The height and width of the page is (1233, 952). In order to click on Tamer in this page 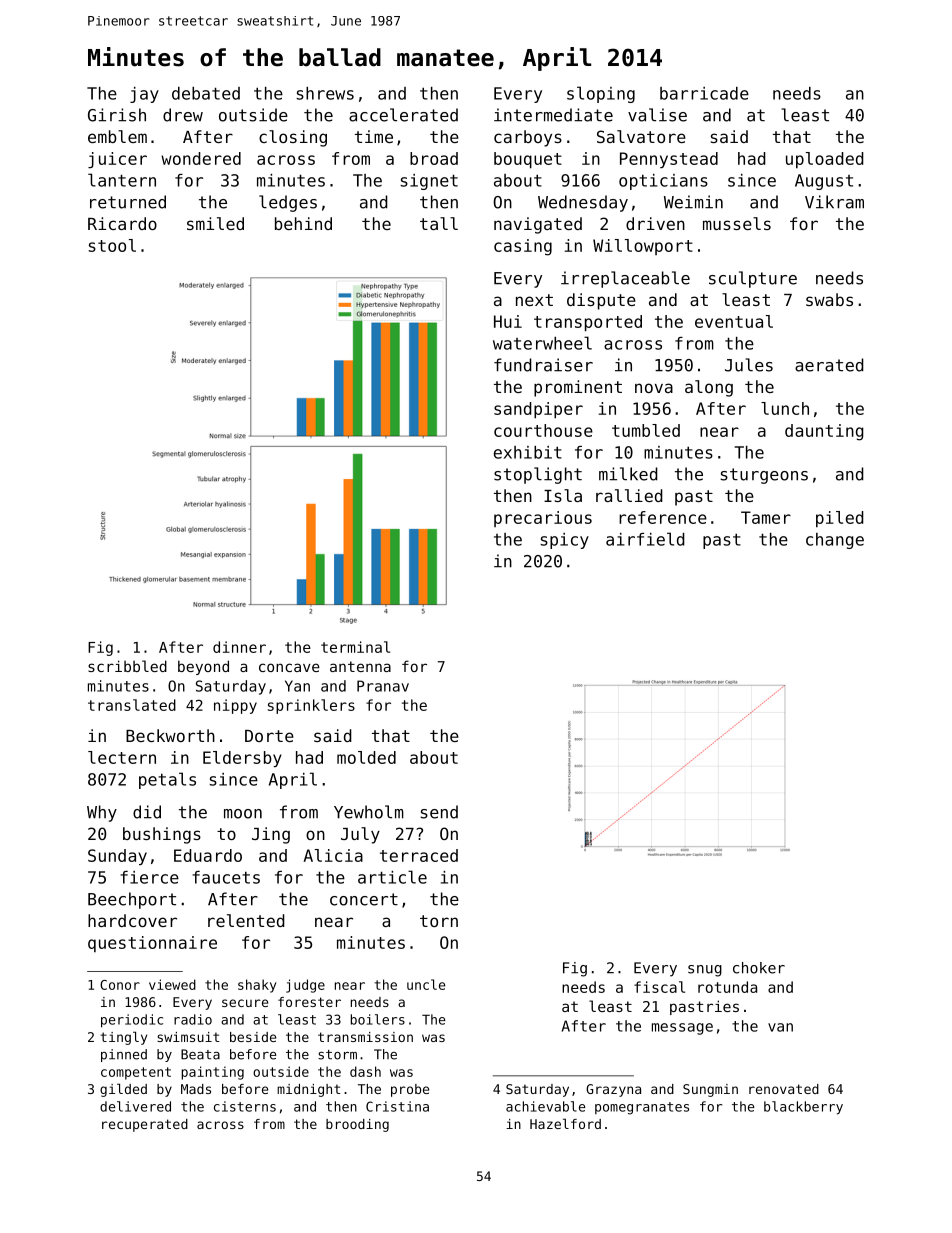, I will do `click(766, 517)`.
